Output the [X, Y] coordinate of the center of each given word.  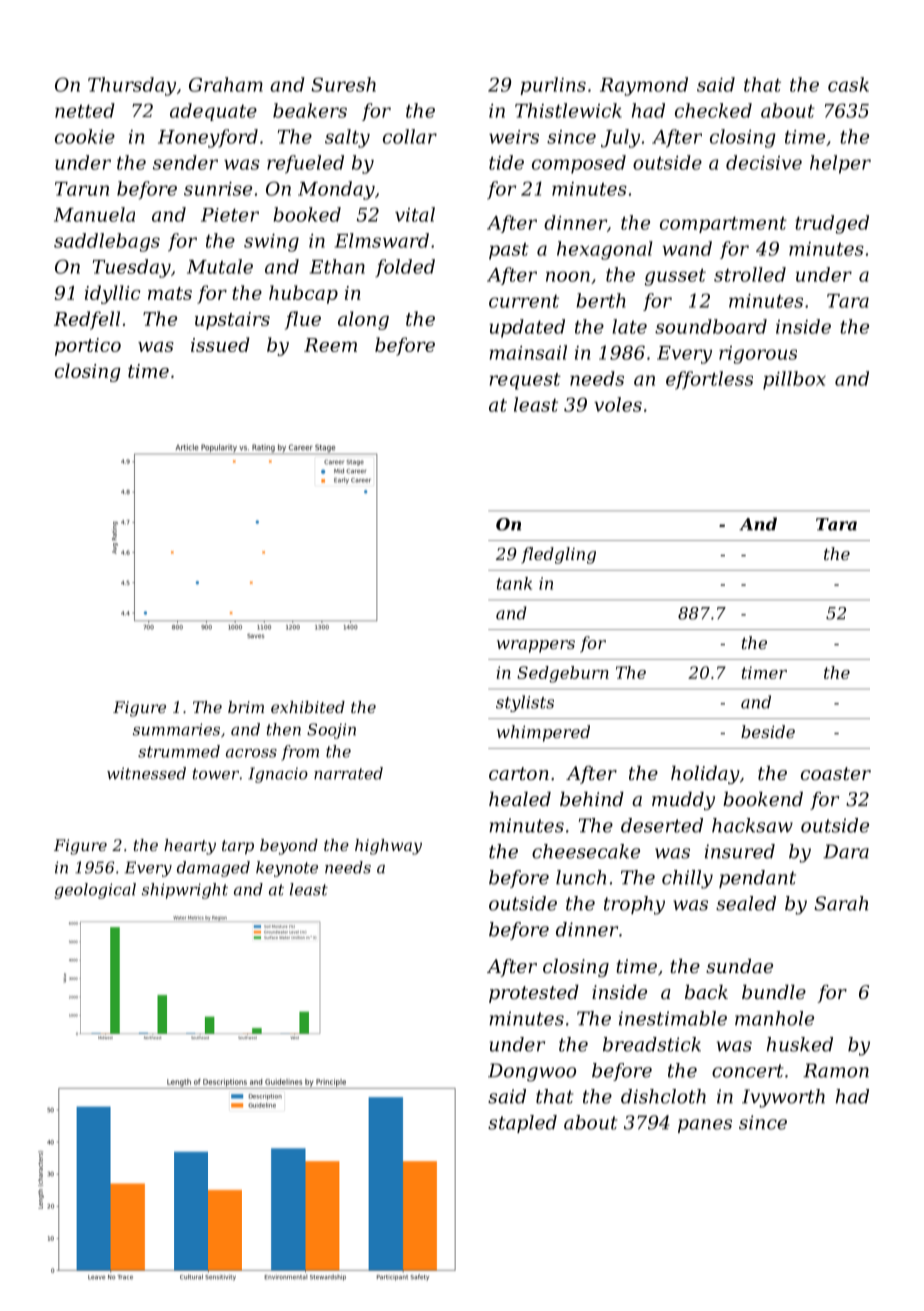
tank [514, 583]
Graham [226, 84]
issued [220, 344]
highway [388, 847]
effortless [709, 380]
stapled [522, 1124]
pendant [757, 879]
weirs [514, 137]
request [525, 381]
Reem [330, 345]
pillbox [794, 380]
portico [88, 347]
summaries [176, 729]
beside [768, 731]
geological [95, 891]
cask [848, 84]
